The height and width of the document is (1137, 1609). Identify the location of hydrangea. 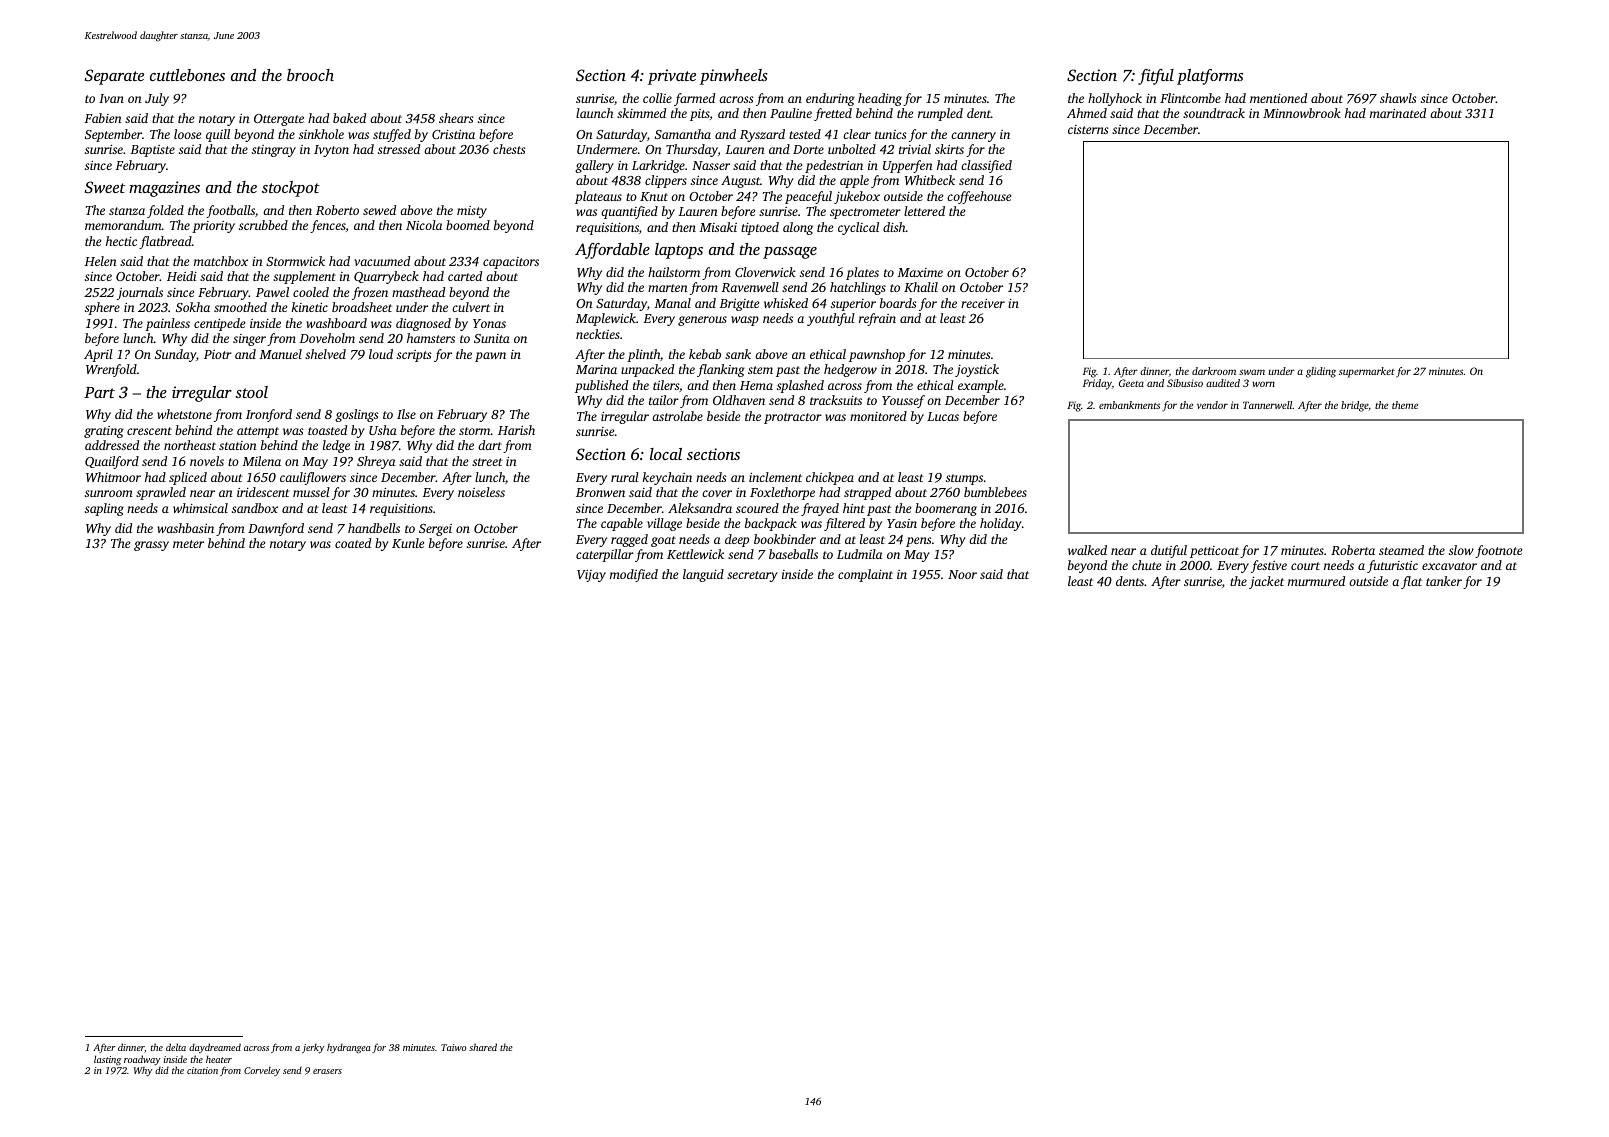
(349, 1048).
